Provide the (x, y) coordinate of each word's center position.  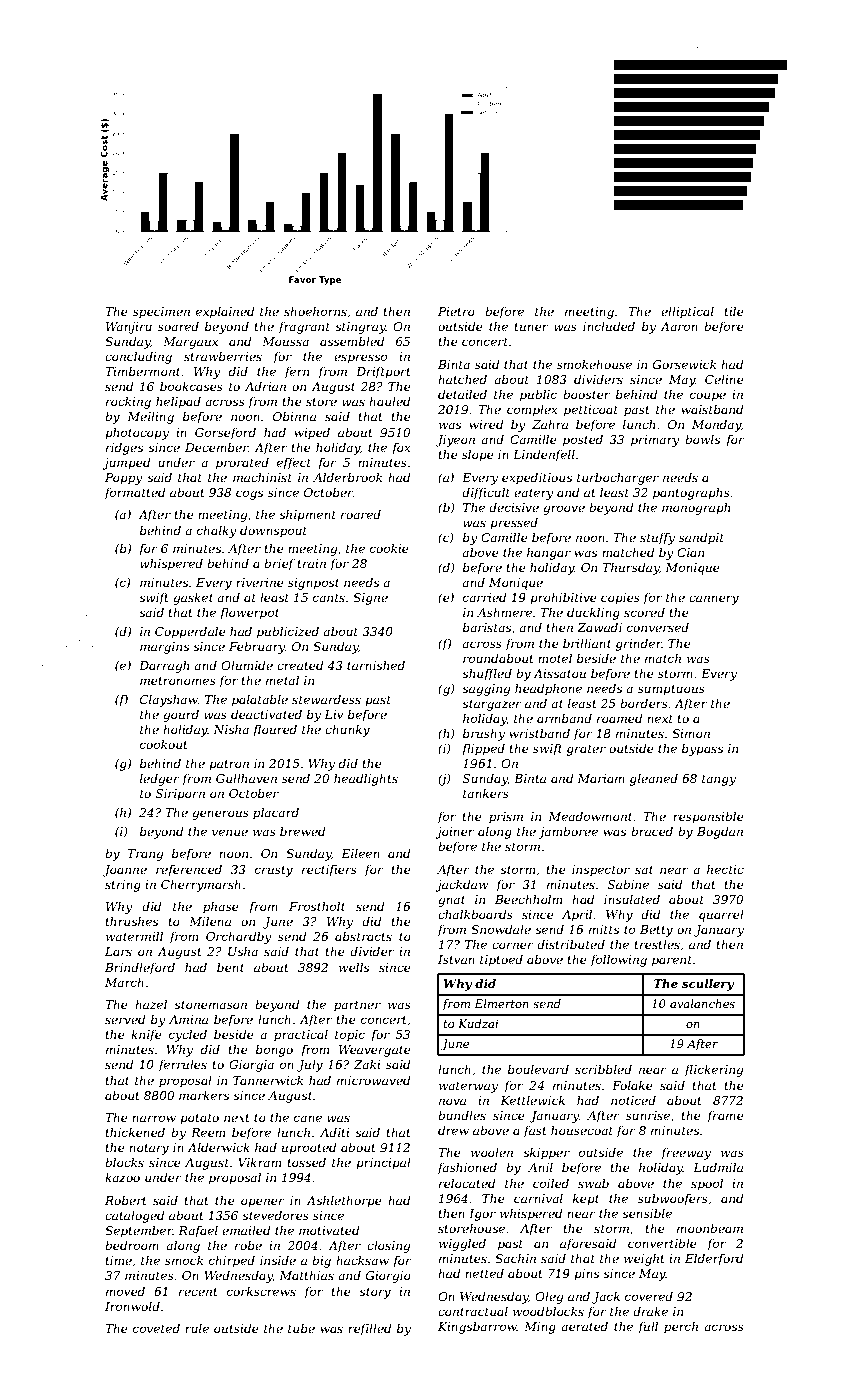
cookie (389, 548)
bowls (702, 439)
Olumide (247, 665)
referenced (189, 870)
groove (564, 510)
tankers (486, 793)
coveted (156, 1328)
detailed (462, 394)
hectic (725, 869)
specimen (161, 313)
